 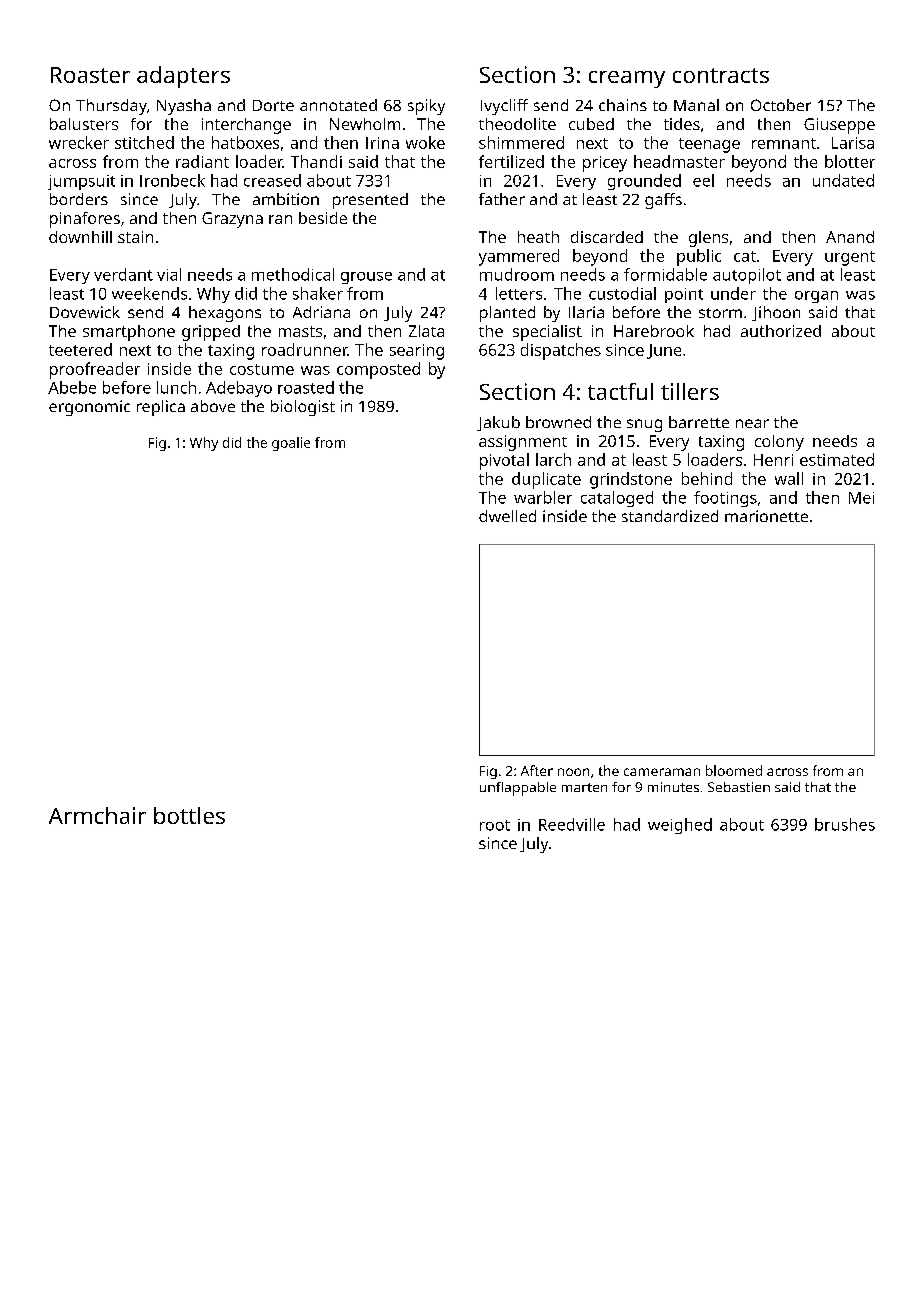 I want to click on marionette, so click(x=766, y=516).
